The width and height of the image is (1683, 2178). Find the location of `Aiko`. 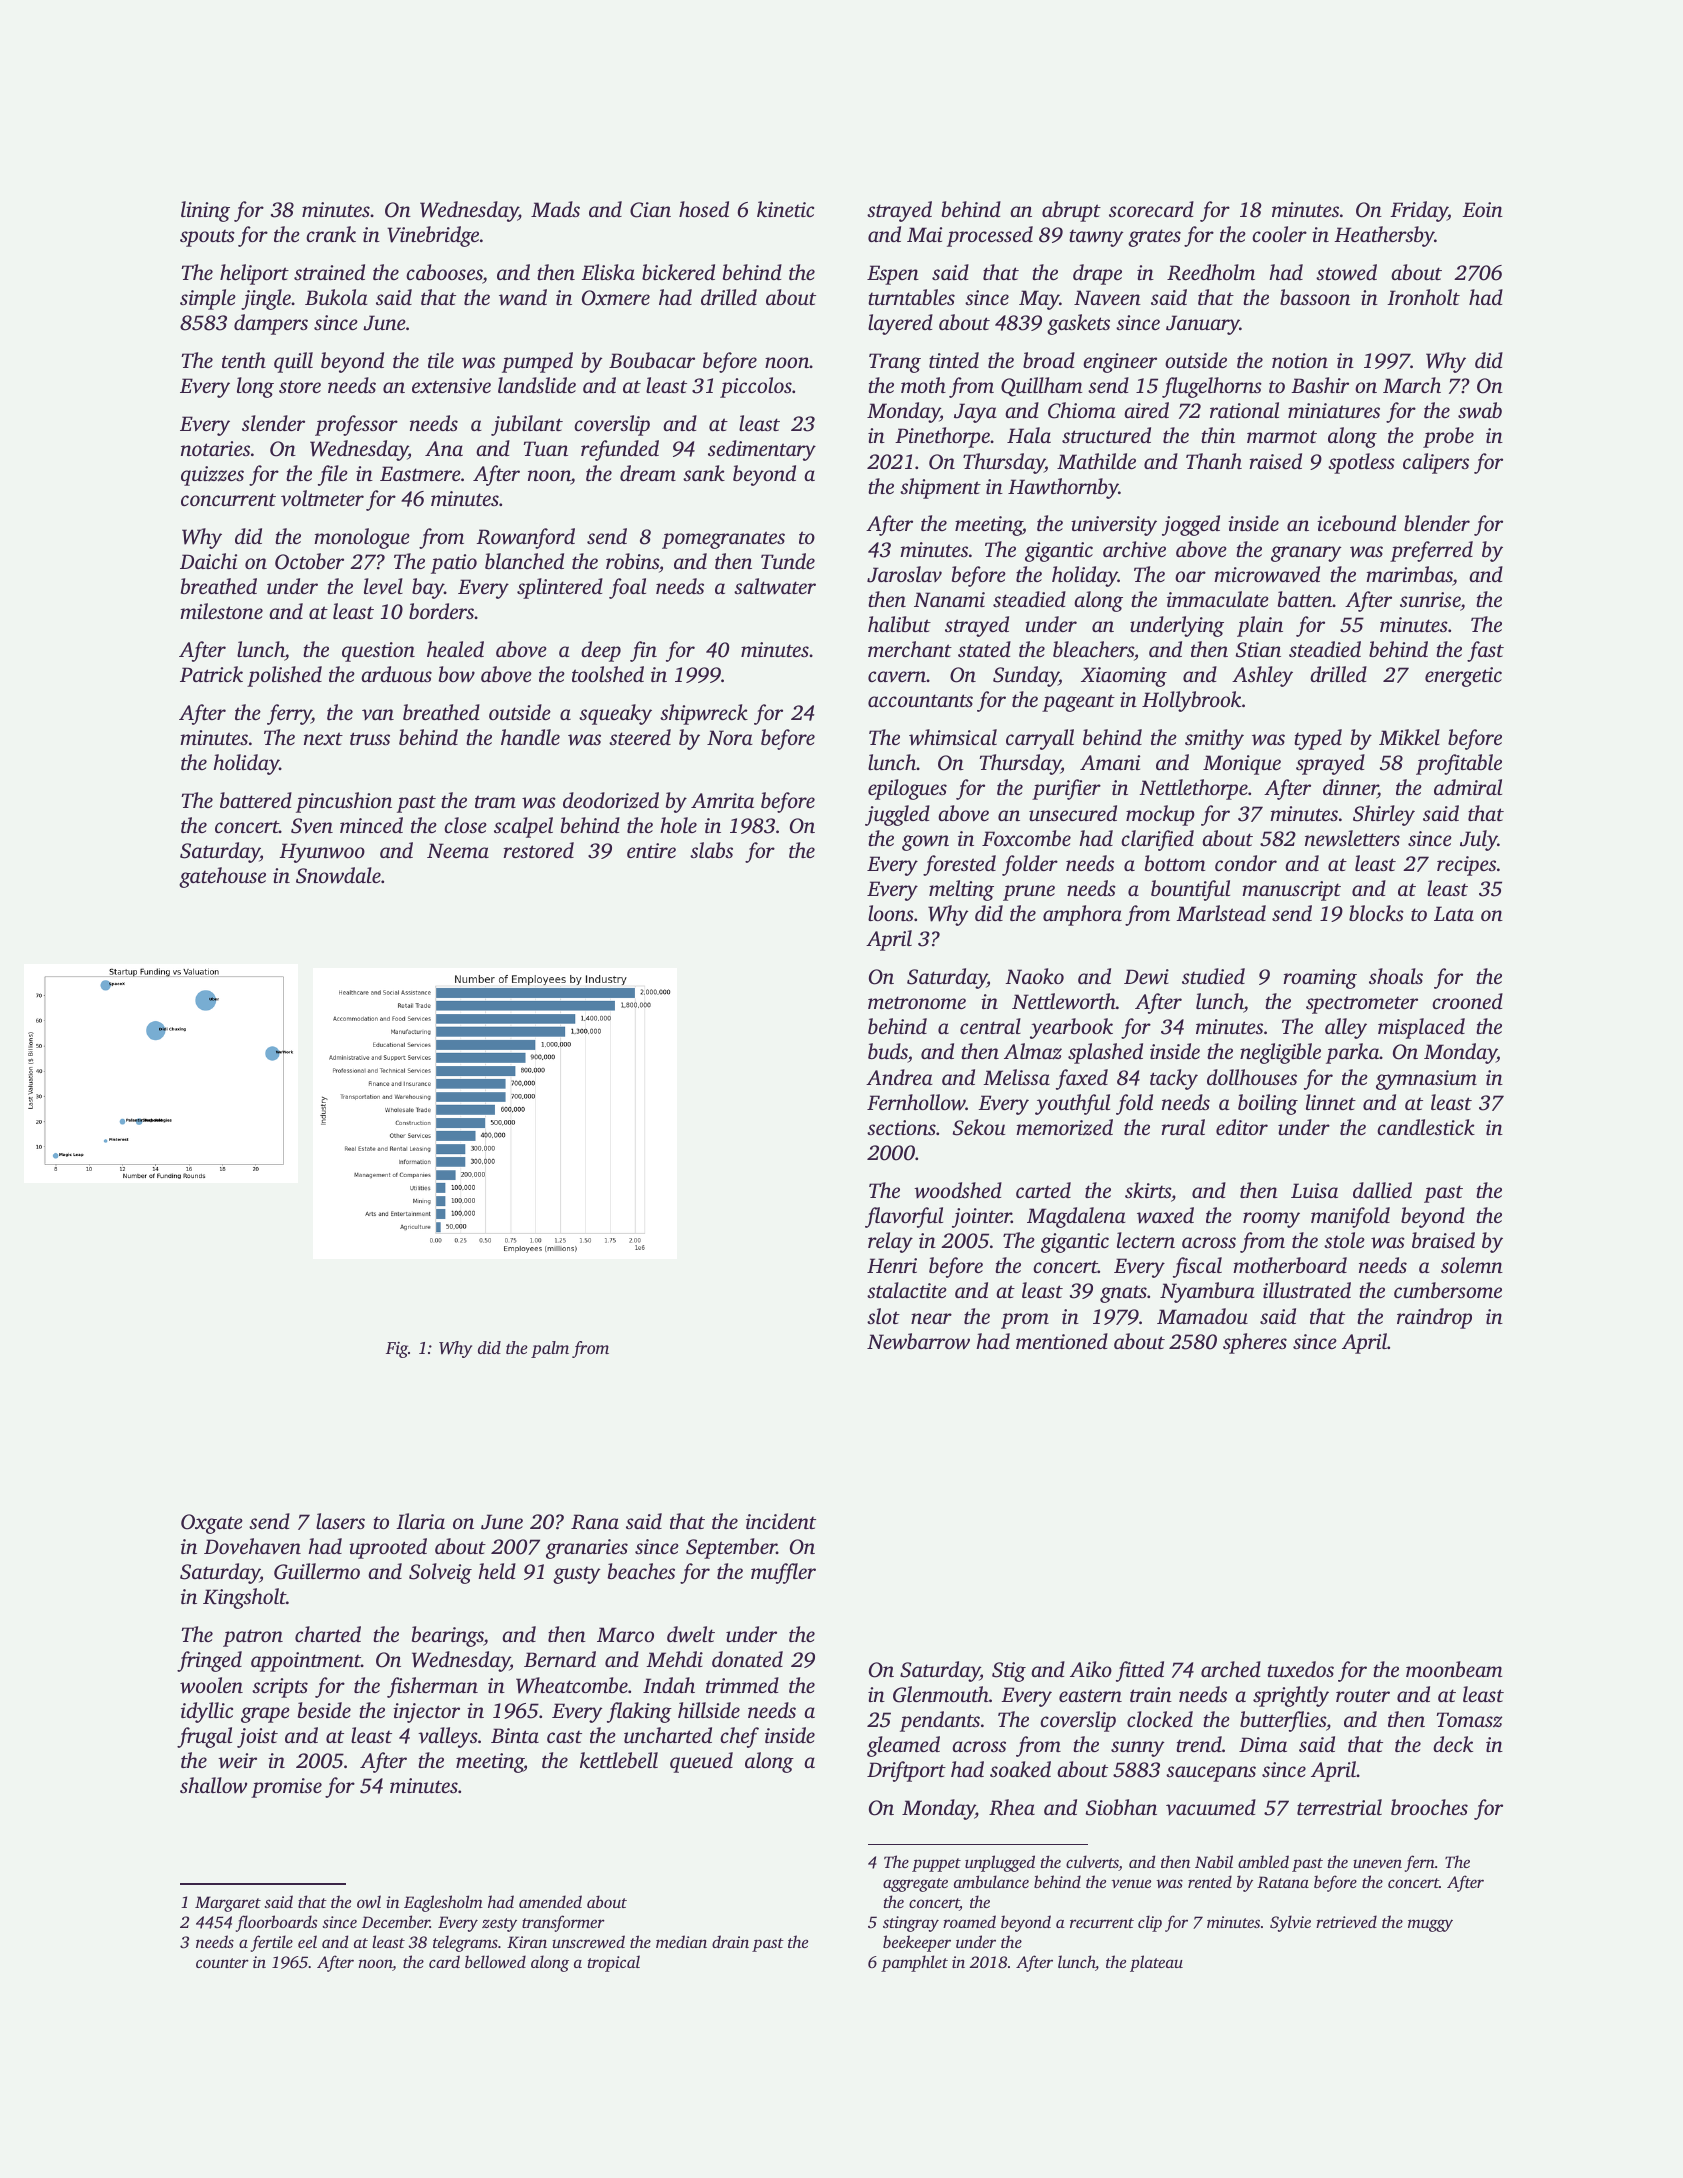

Aiko is located at coordinates (1091, 1669).
